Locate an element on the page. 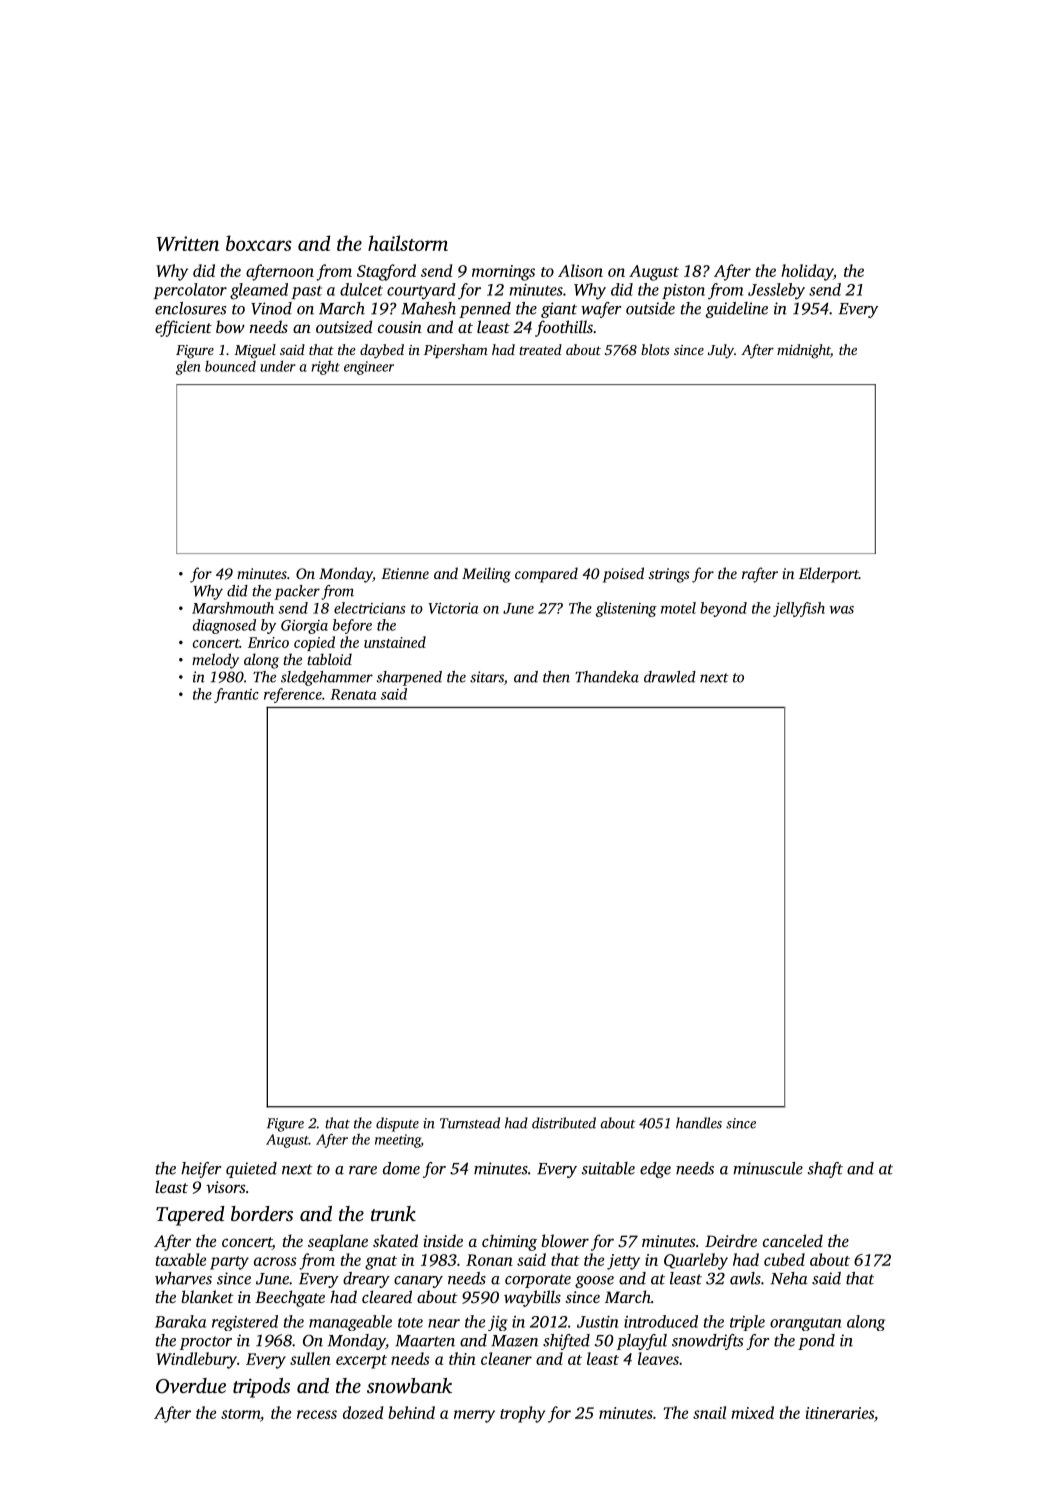 The width and height of the image is (1052, 1494). drawled is located at coordinates (670, 677).
